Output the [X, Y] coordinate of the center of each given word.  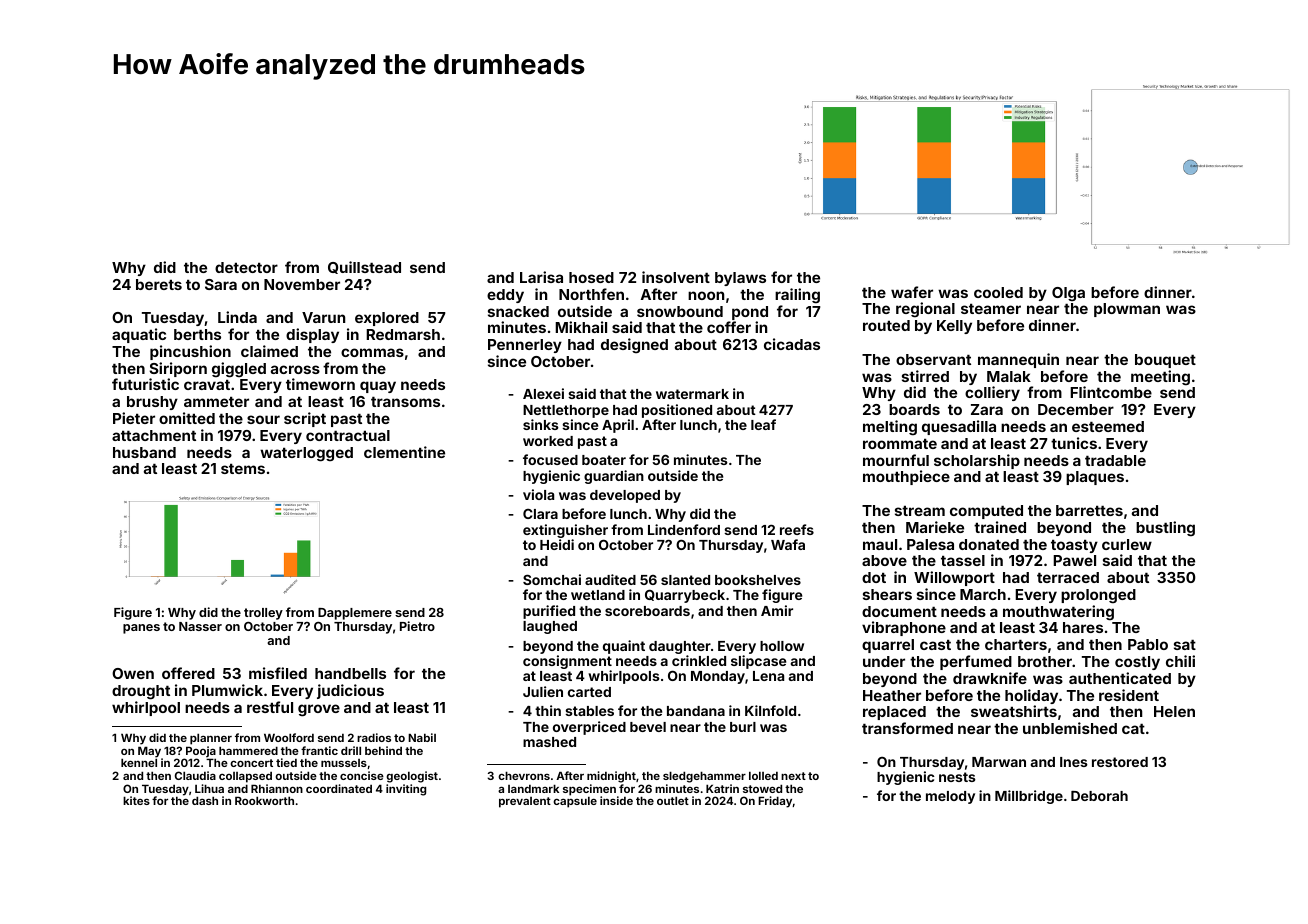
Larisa [541, 277]
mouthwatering [1058, 613]
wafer [912, 292]
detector [246, 267]
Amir [777, 610]
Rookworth [264, 800]
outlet [673, 800]
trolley [263, 614]
